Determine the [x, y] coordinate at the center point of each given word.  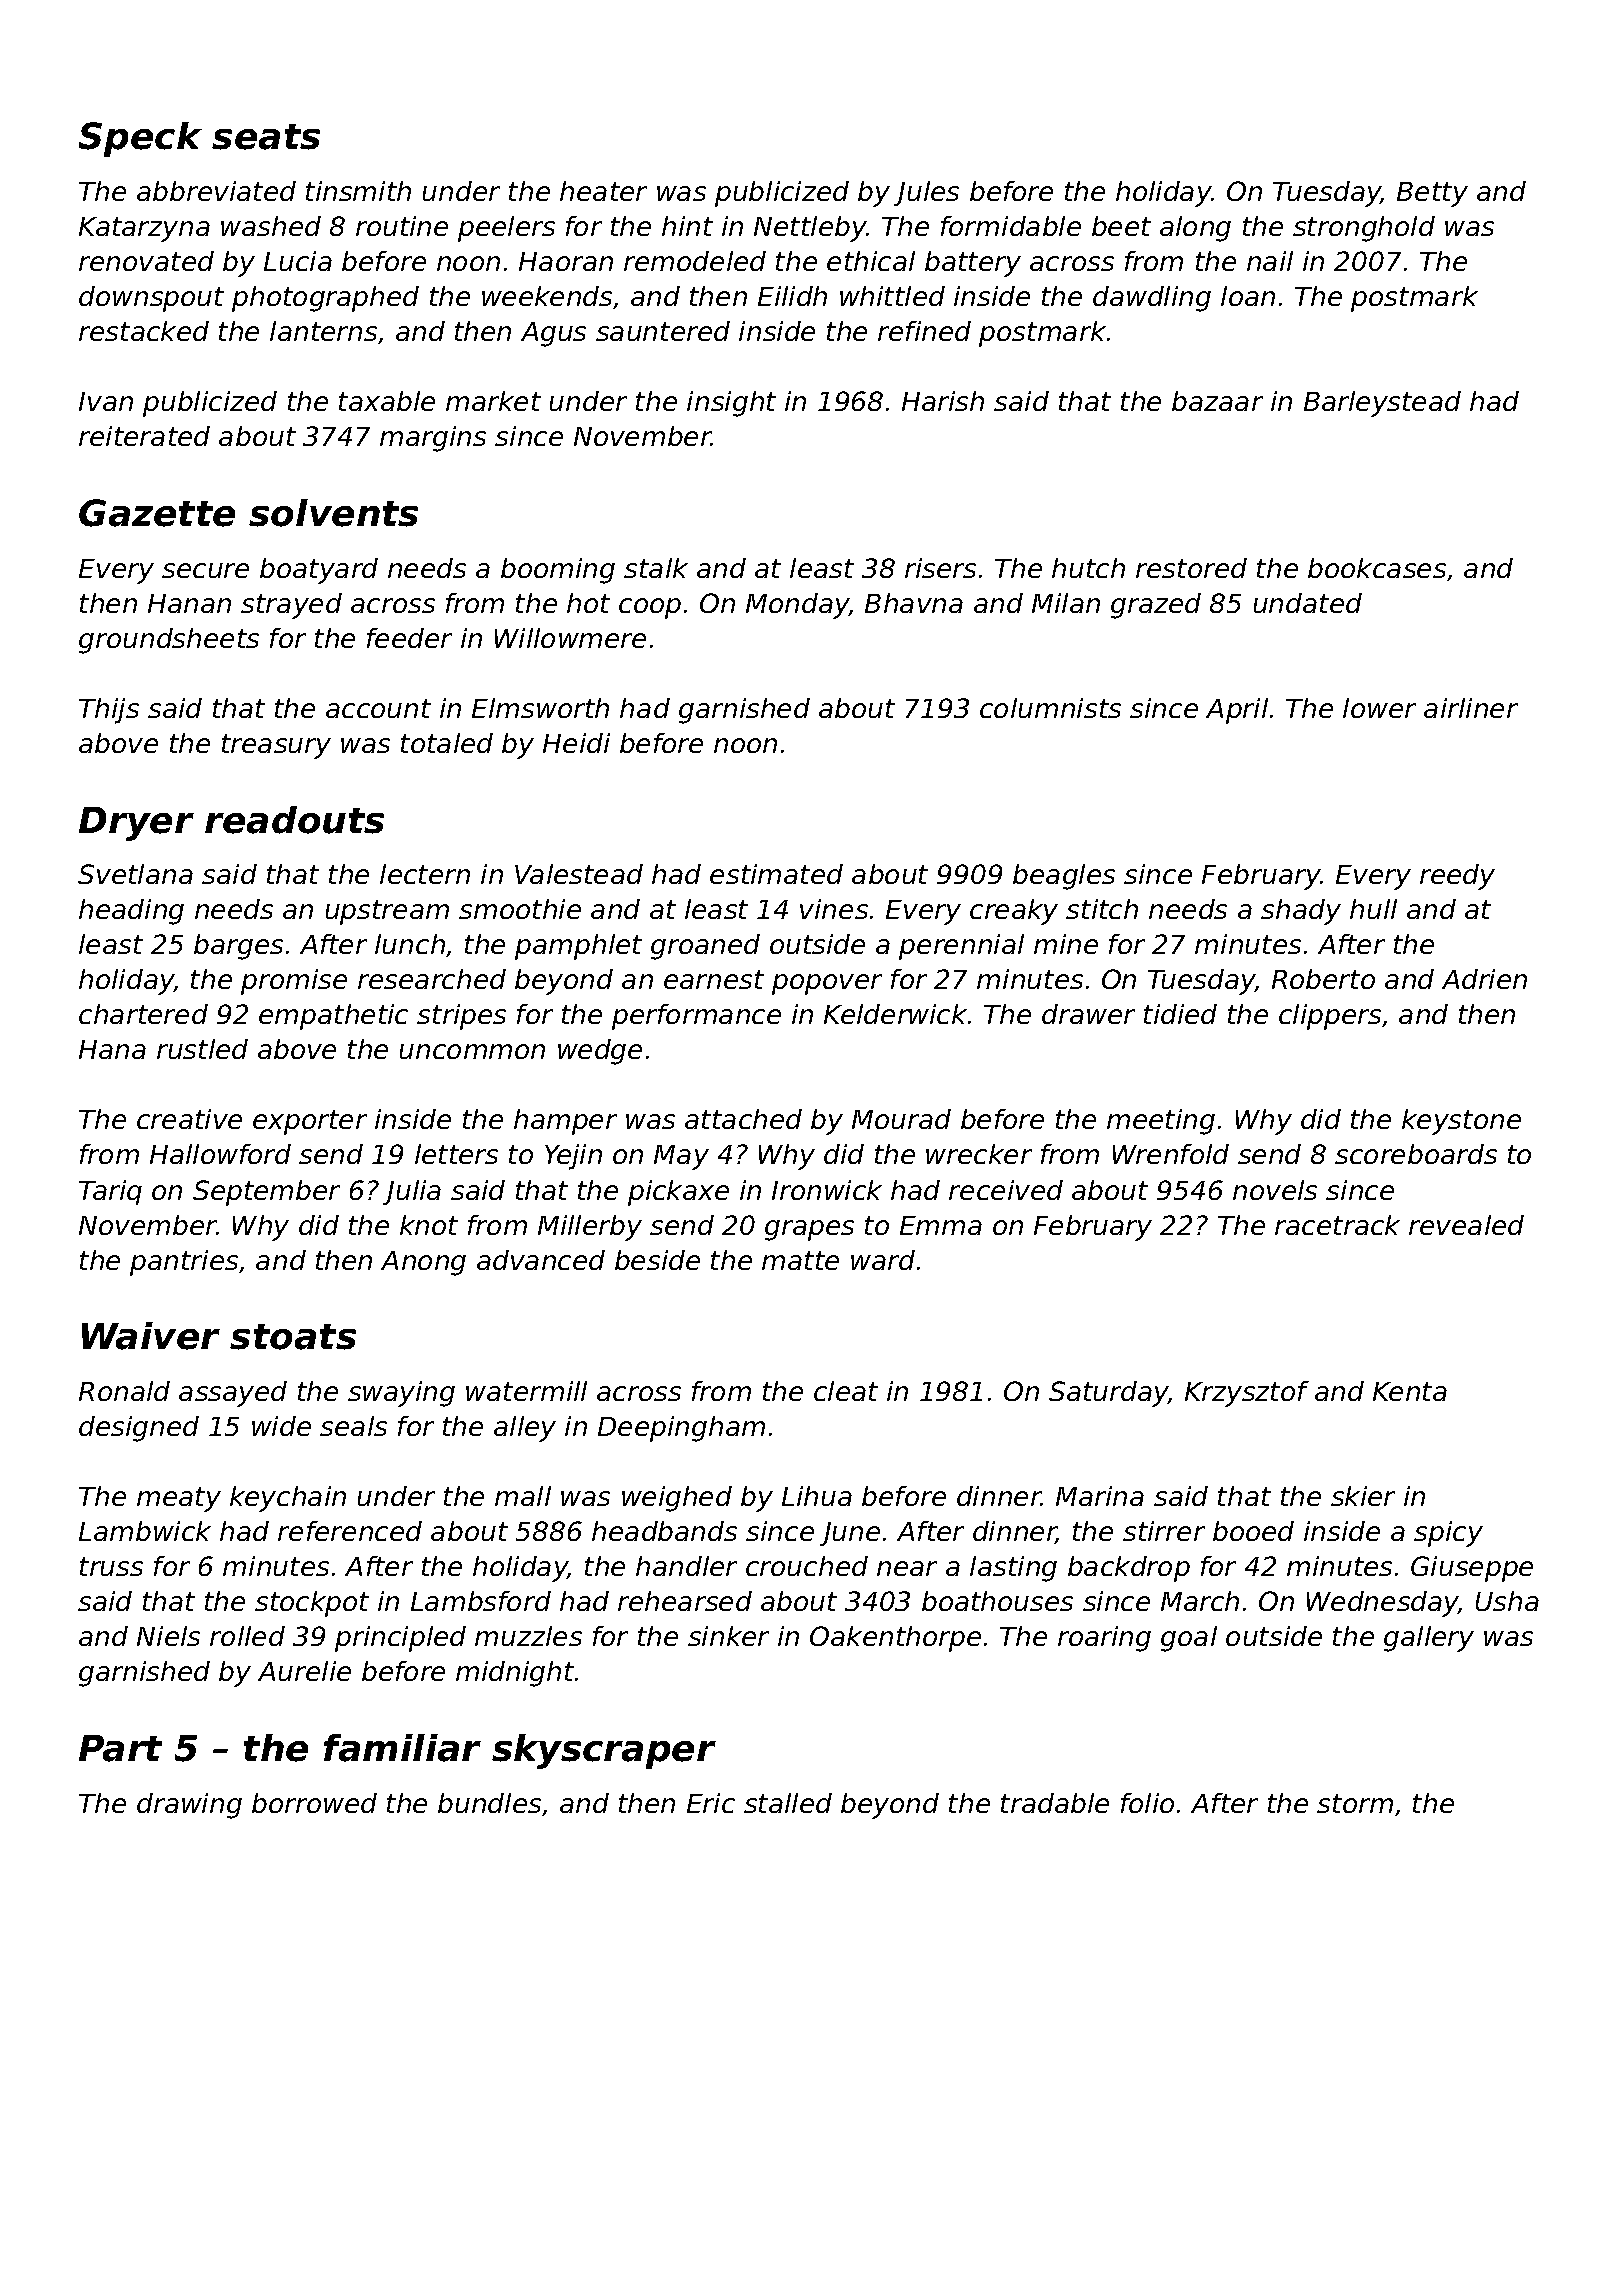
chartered [143, 1014]
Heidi [576, 743]
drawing [189, 1806]
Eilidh [792, 296]
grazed [1156, 606]
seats [266, 137]
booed [1253, 1531]
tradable [1055, 1803]
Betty [1432, 194]
